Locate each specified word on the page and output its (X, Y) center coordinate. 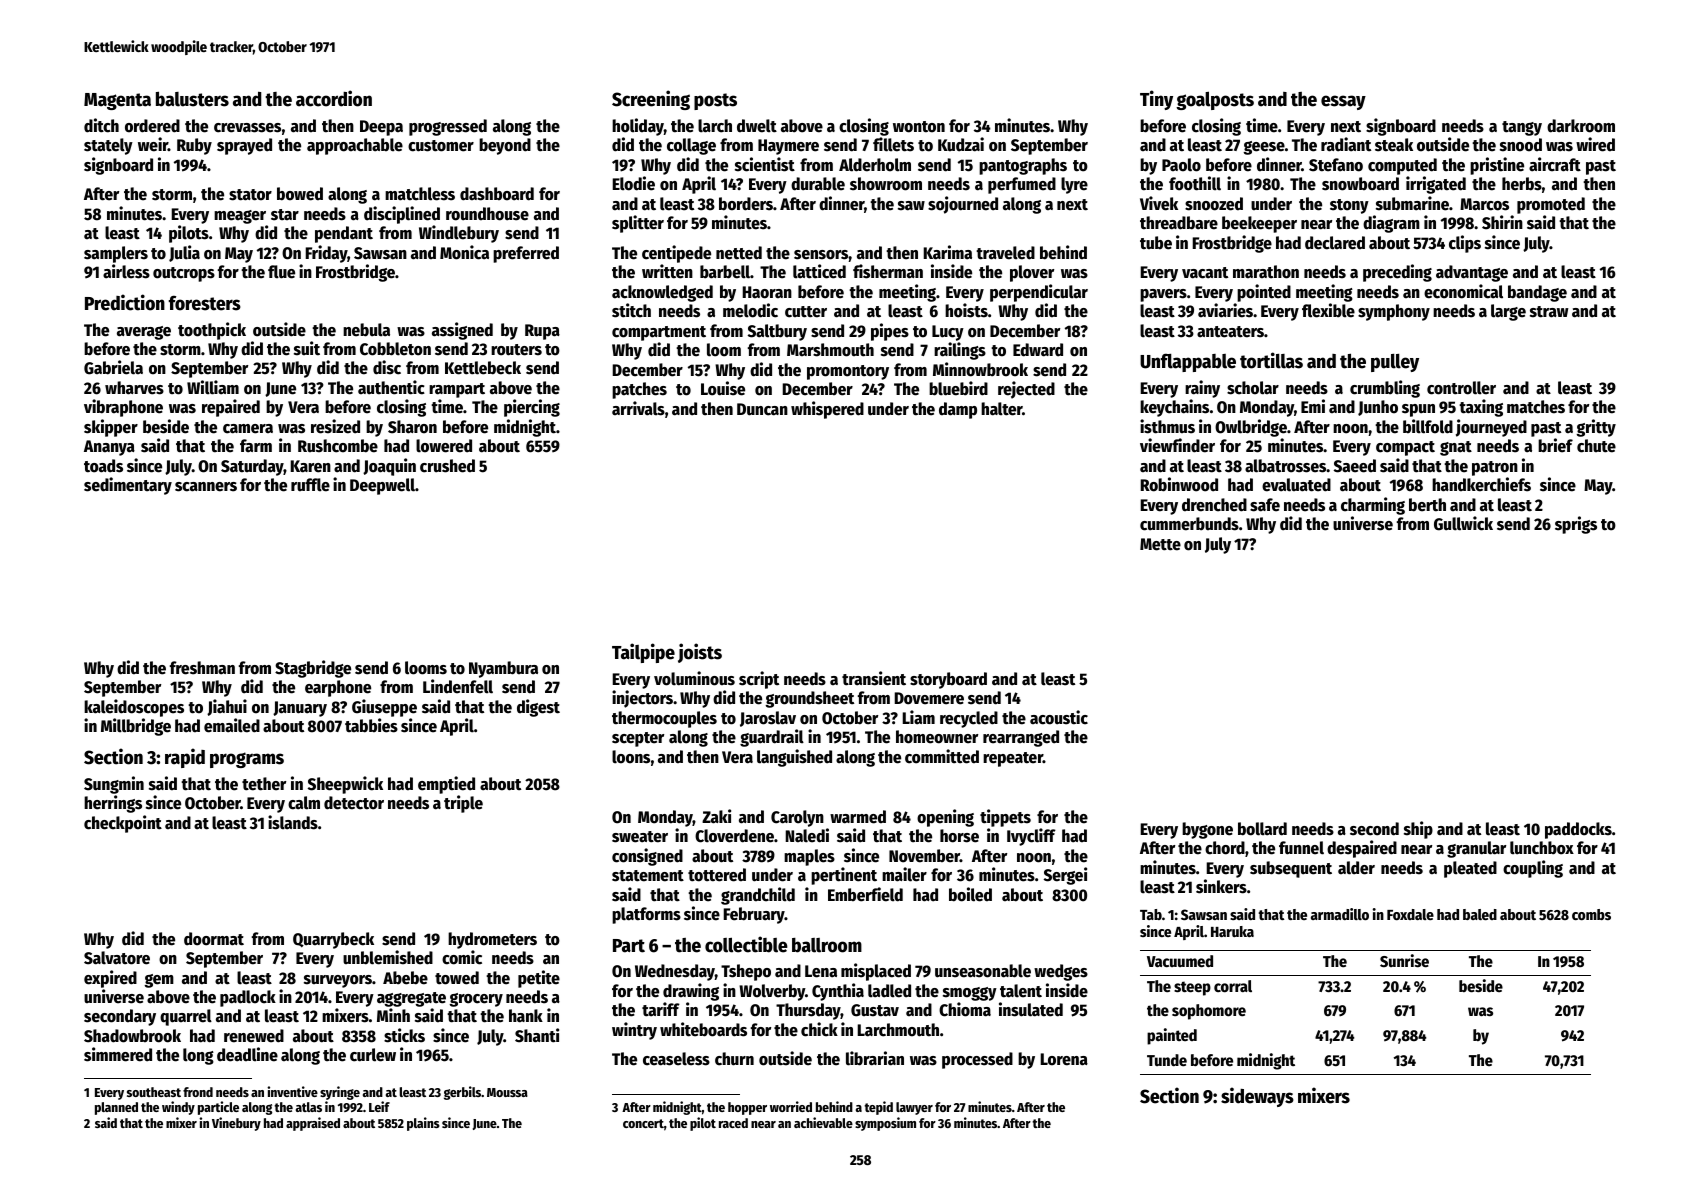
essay (1343, 102)
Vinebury (236, 1124)
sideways (1257, 1097)
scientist (765, 164)
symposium (885, 1124)
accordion (334, 98)
